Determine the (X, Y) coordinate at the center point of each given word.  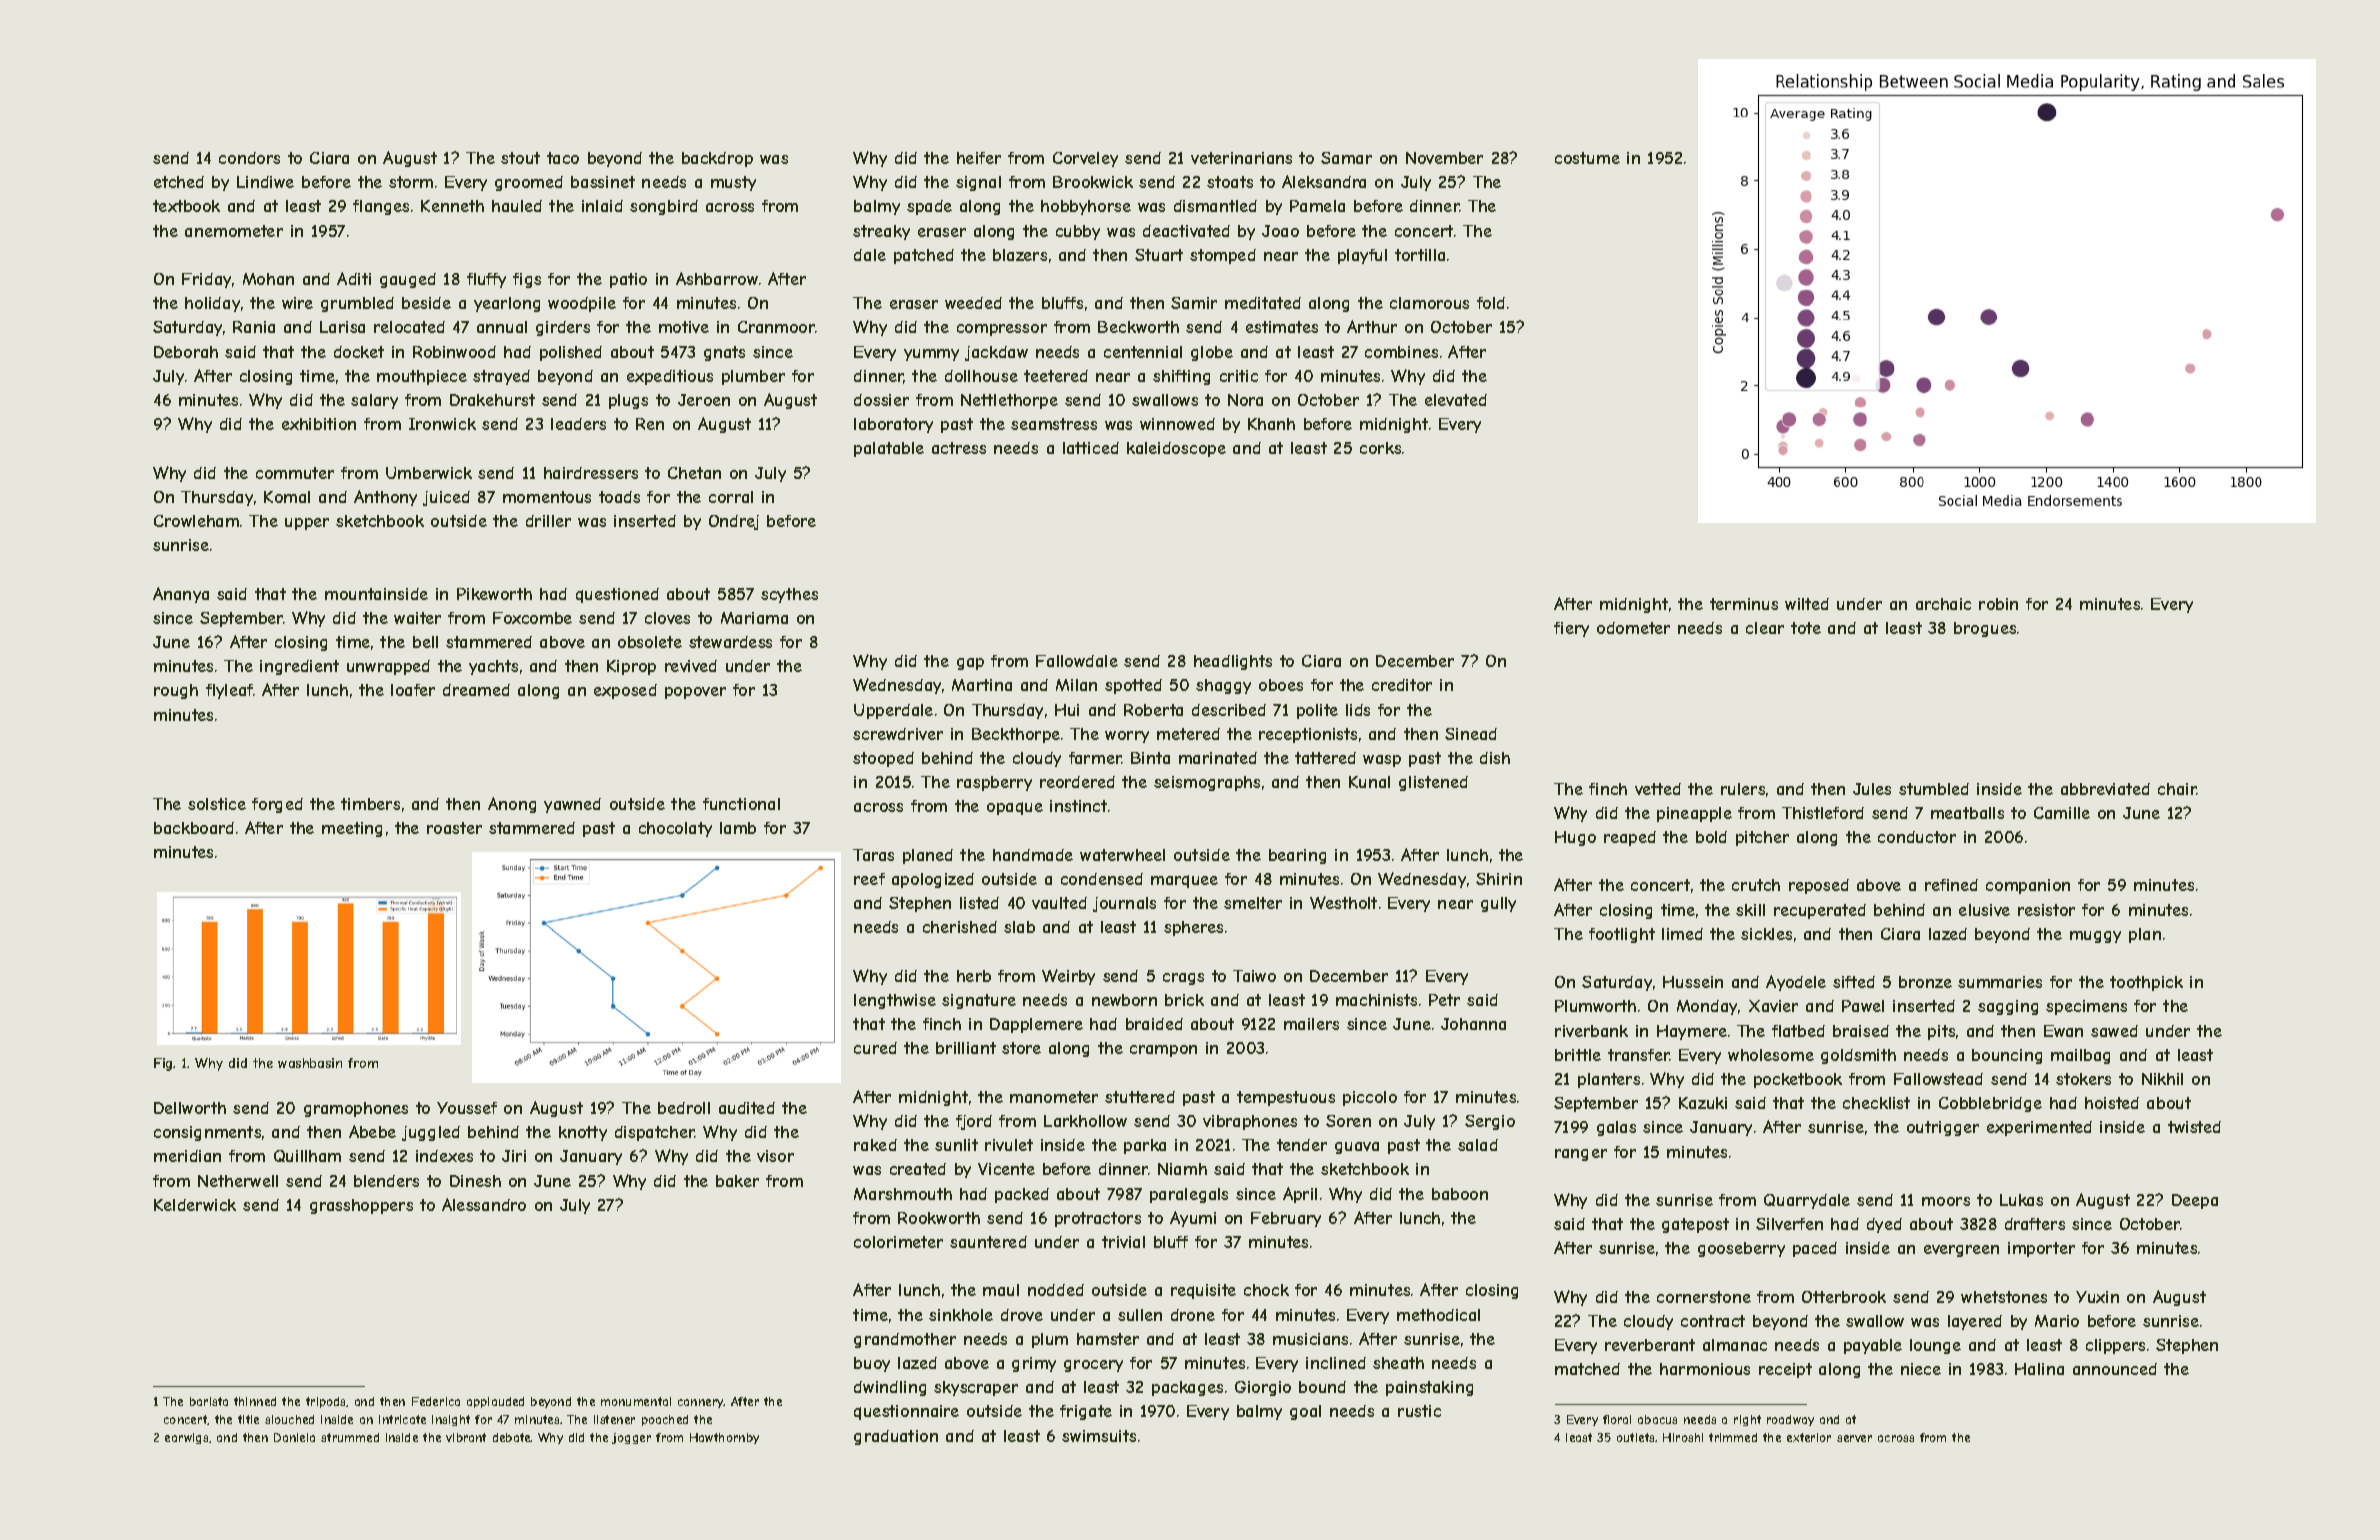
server (1854, 1438)
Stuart (1159, 255)
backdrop (717, 159)
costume (1587, 158)
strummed (350, 1437)
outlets (1636, 1437)
